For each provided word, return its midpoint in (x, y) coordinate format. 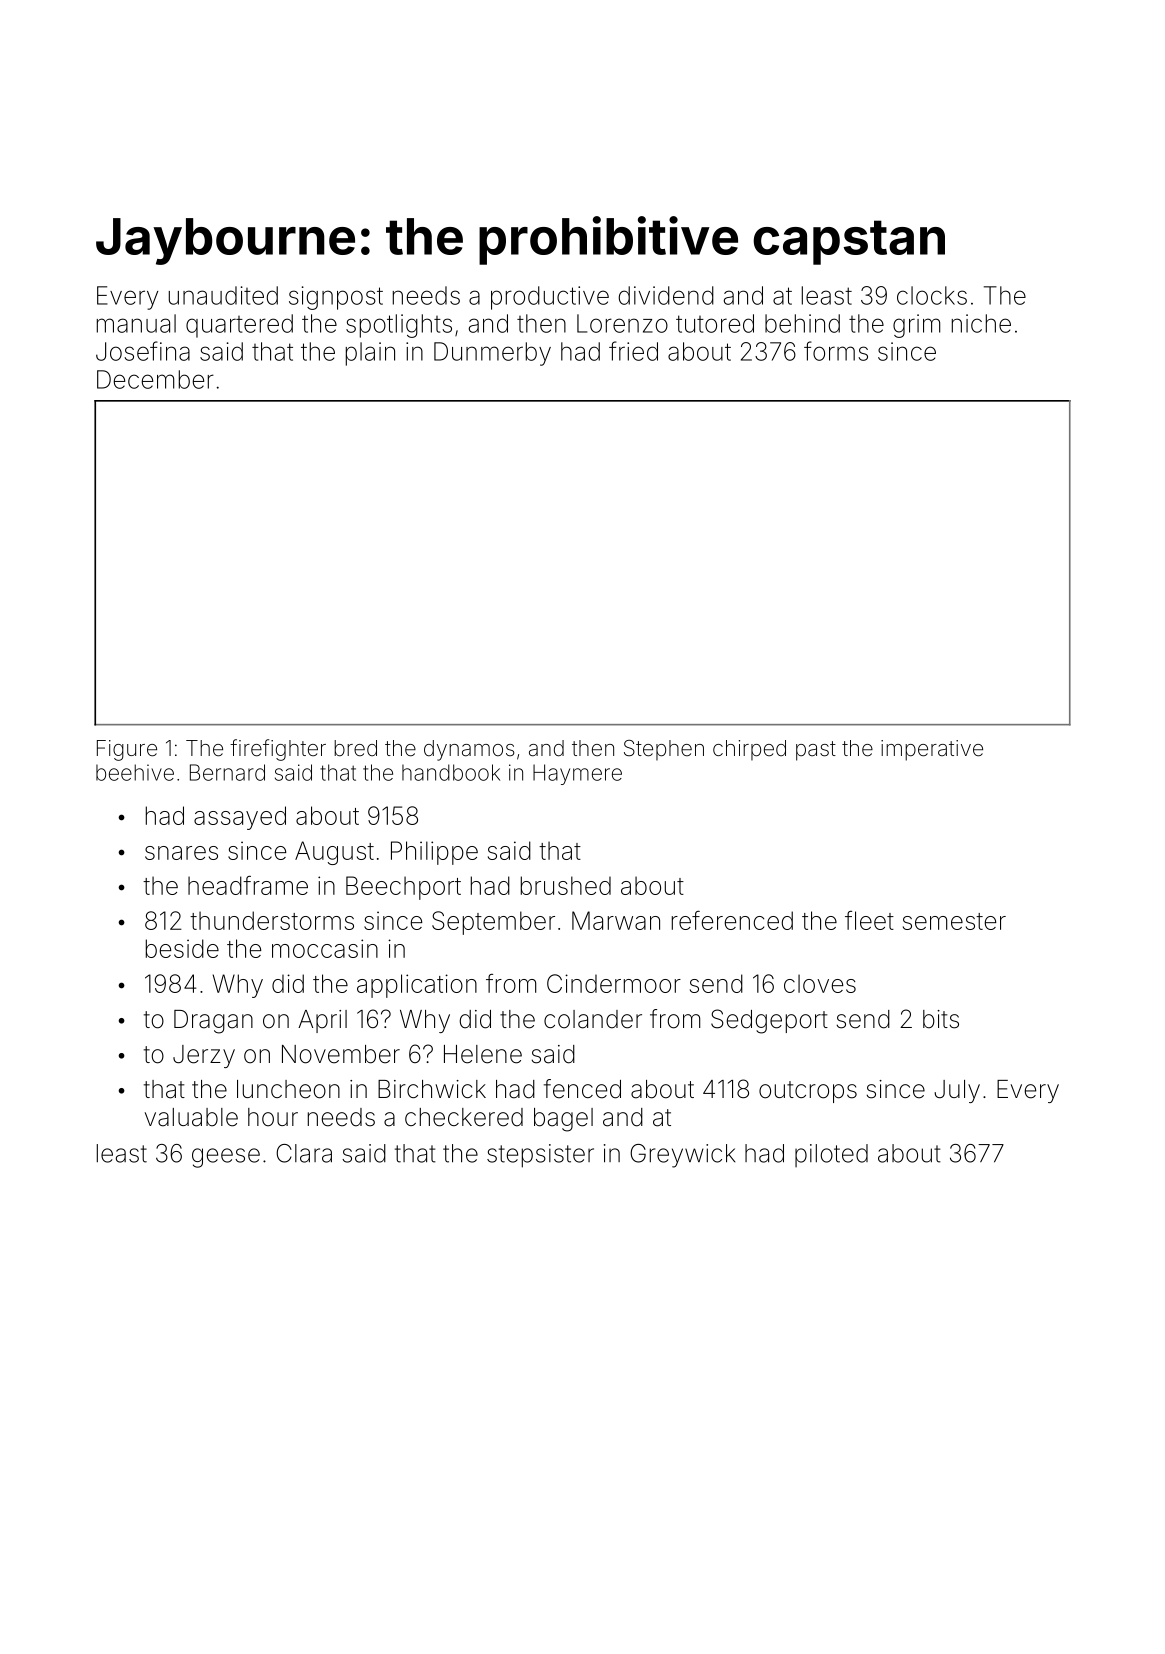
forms (836, 351)
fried (633, 351)
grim (916, 326)
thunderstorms (272, 920)
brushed (566, 885)
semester (954, 921)
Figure (127, 750)
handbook (451, 772)
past (816, 751)
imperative (932, 750)
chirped (749, 750)
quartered (239, 326)
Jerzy (204, 1056)
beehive (135, 772)
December (155, 379)
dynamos (469, 750)
